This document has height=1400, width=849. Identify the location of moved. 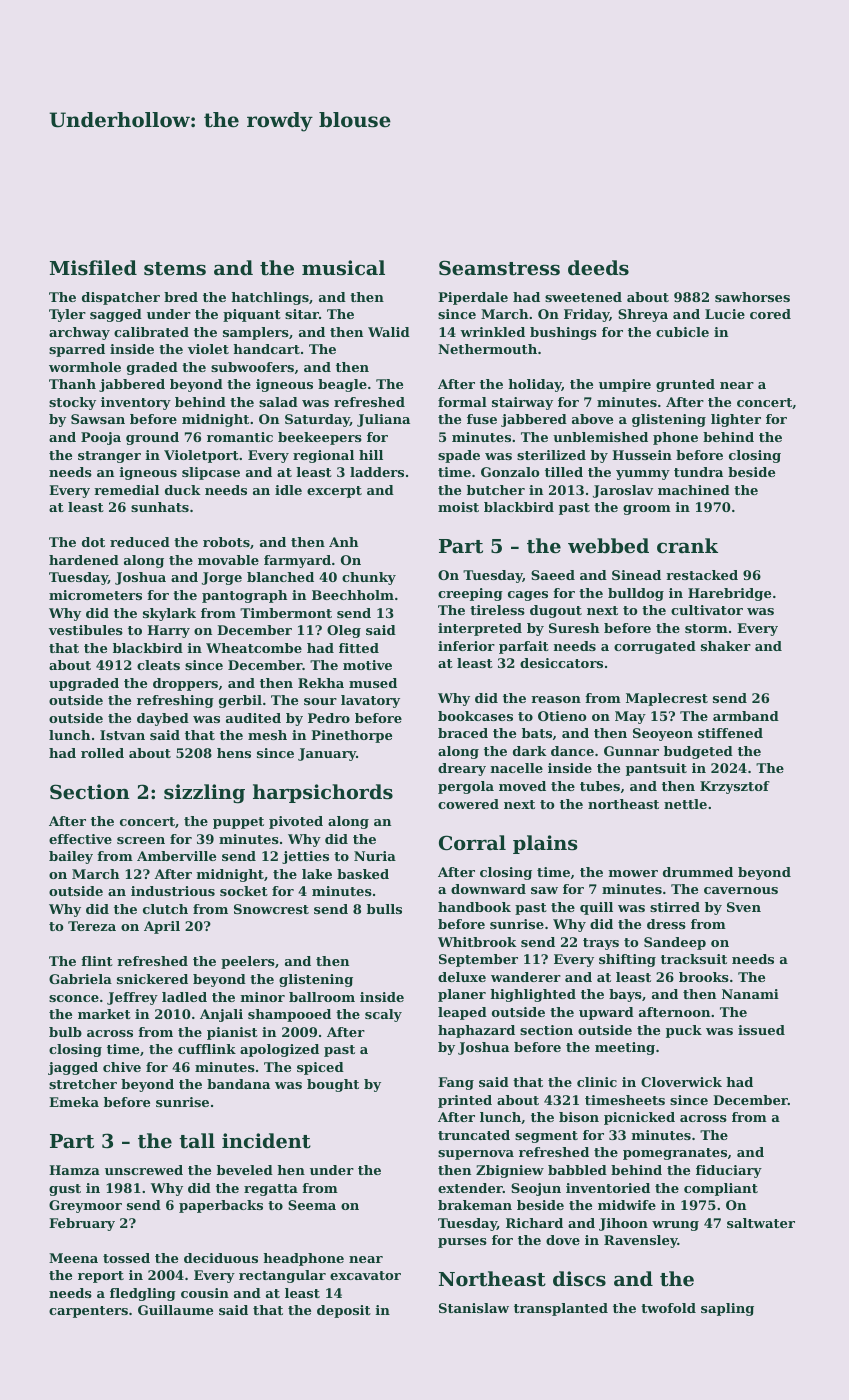
(522, 786).
